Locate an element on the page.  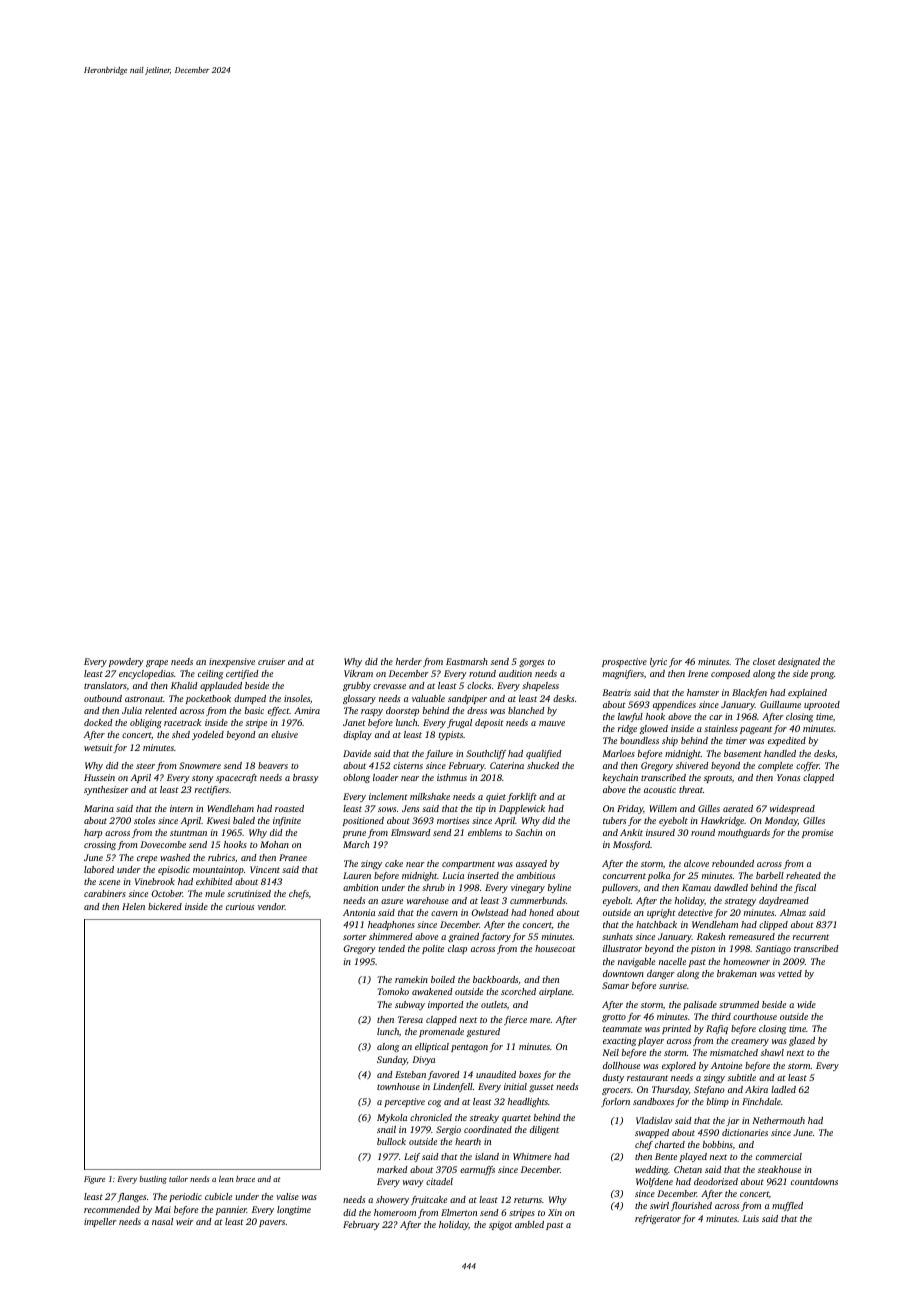
Sergio is located at coordinates (448, 1130).
